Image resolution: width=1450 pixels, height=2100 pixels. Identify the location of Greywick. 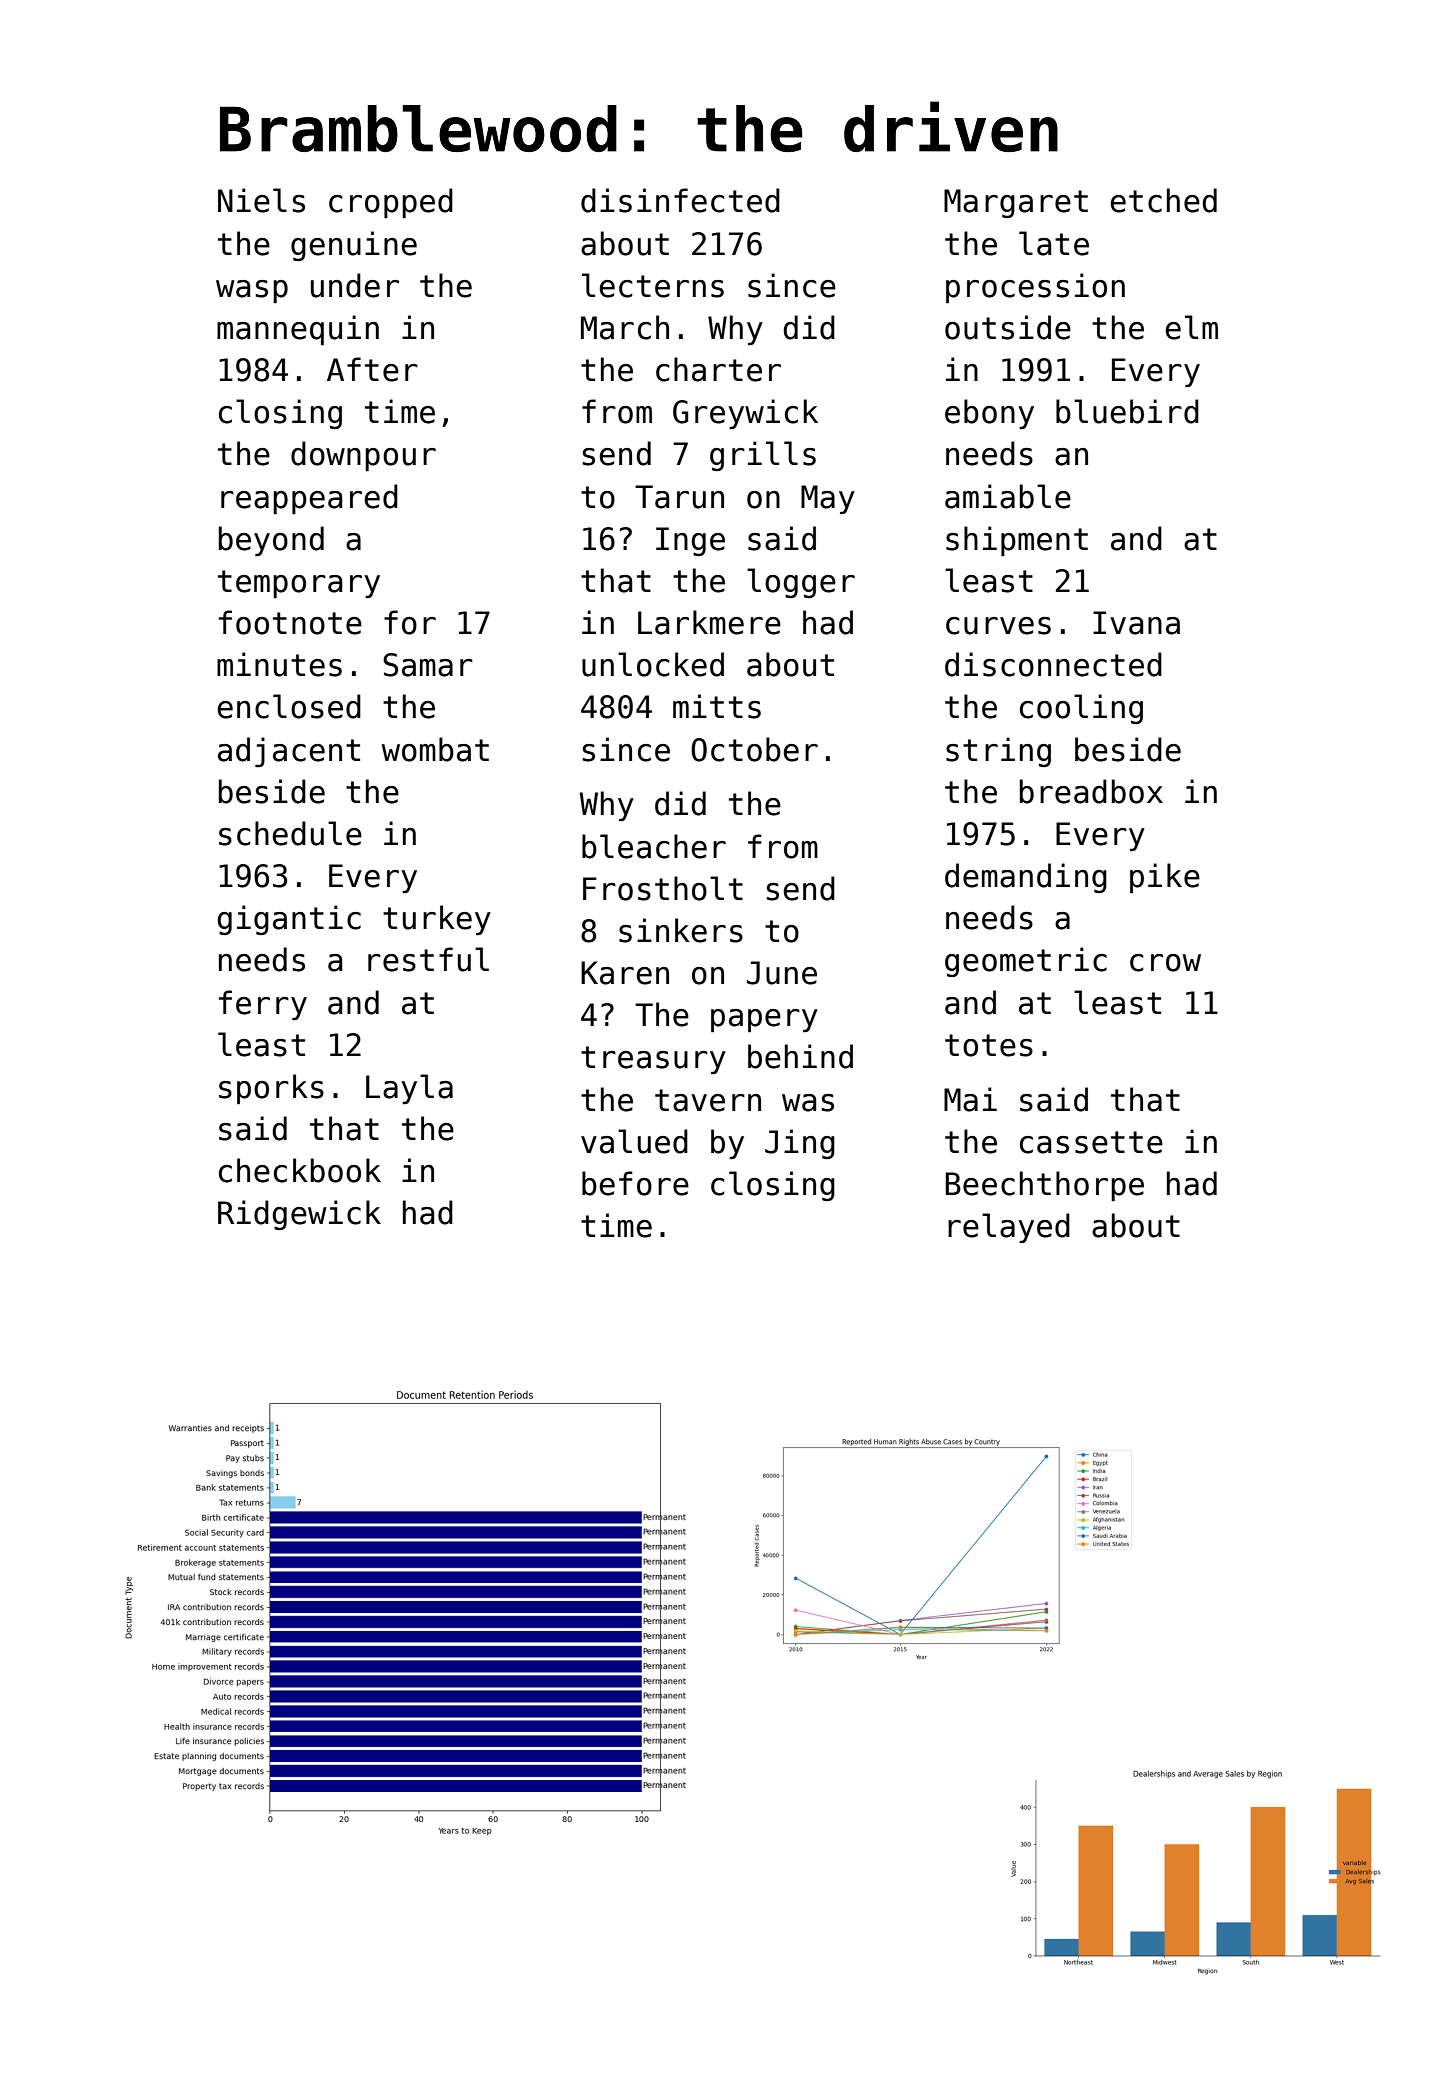
(745, 414).
